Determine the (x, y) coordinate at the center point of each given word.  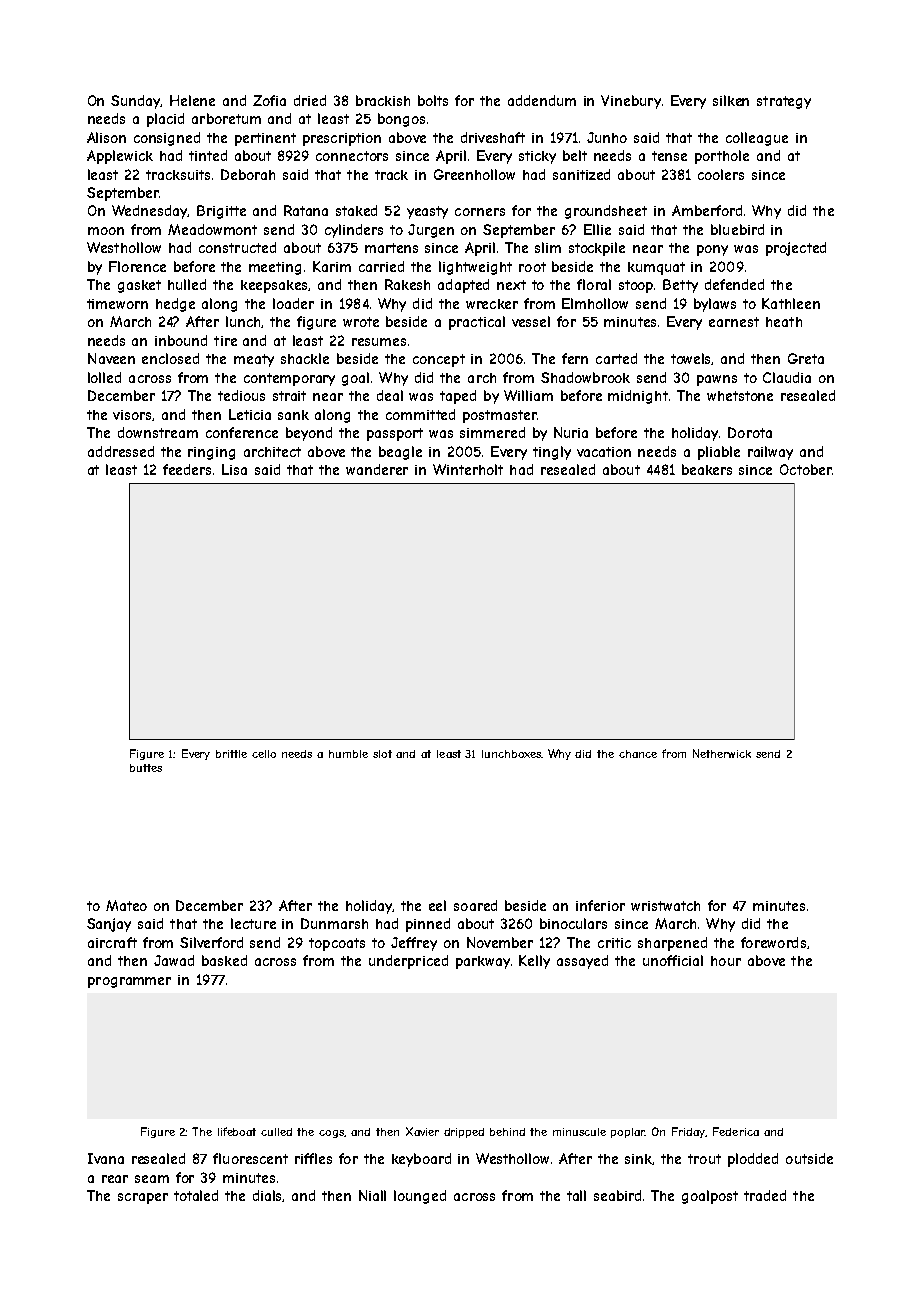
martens (391, 248)
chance (638, 754)
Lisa (234, 469)
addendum (542, 100)
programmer (129, 982)
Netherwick (722, 753)
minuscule (579, 1132)
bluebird (737, 229)
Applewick (120, 157)
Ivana (106, 1158)
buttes (146, 768)
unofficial (673, 960)
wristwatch (665, 906)
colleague (757, 139)
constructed (237, 247)
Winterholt (468, 469)
